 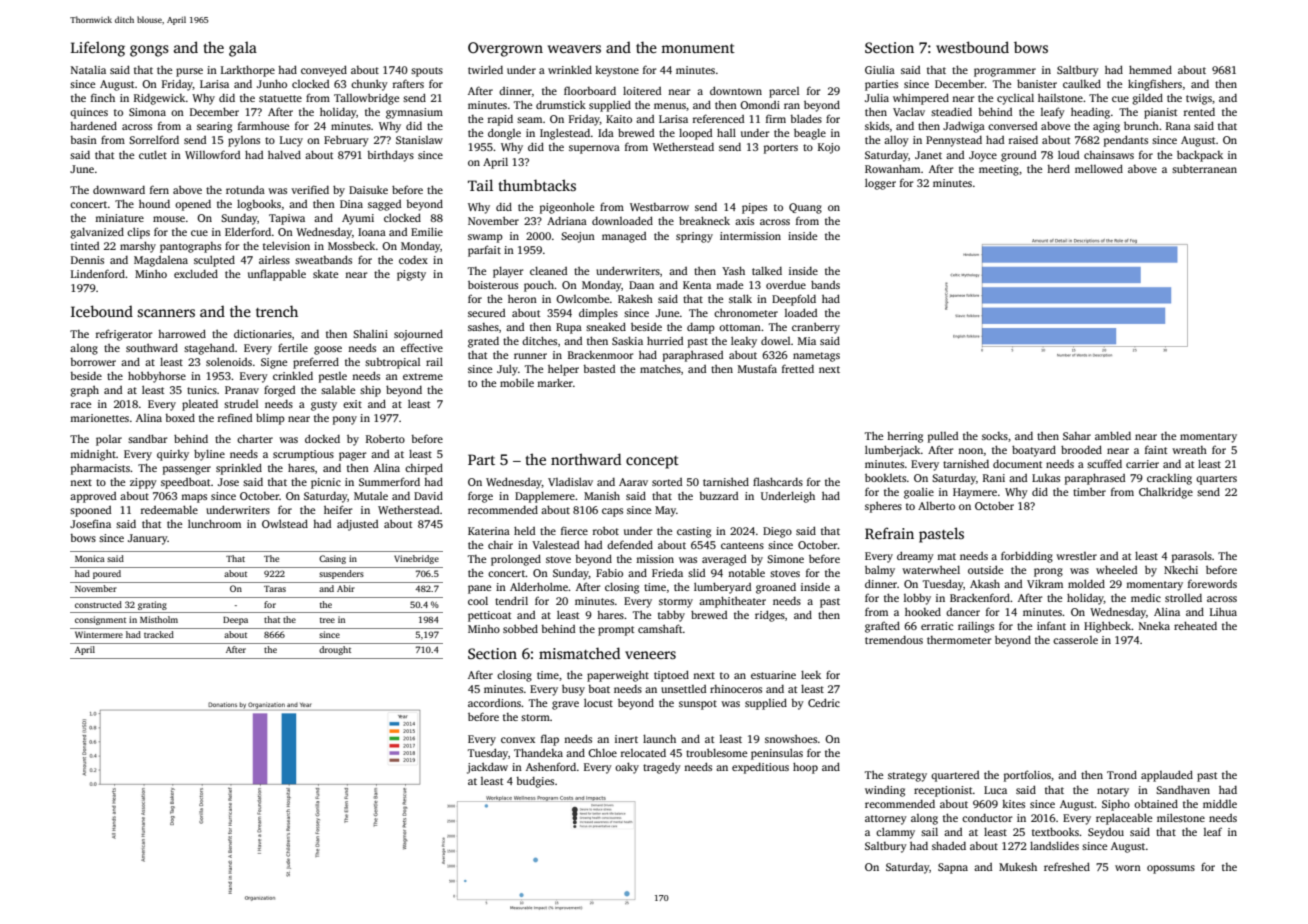 I want to click on Quang, so click(x=805, y=208).
